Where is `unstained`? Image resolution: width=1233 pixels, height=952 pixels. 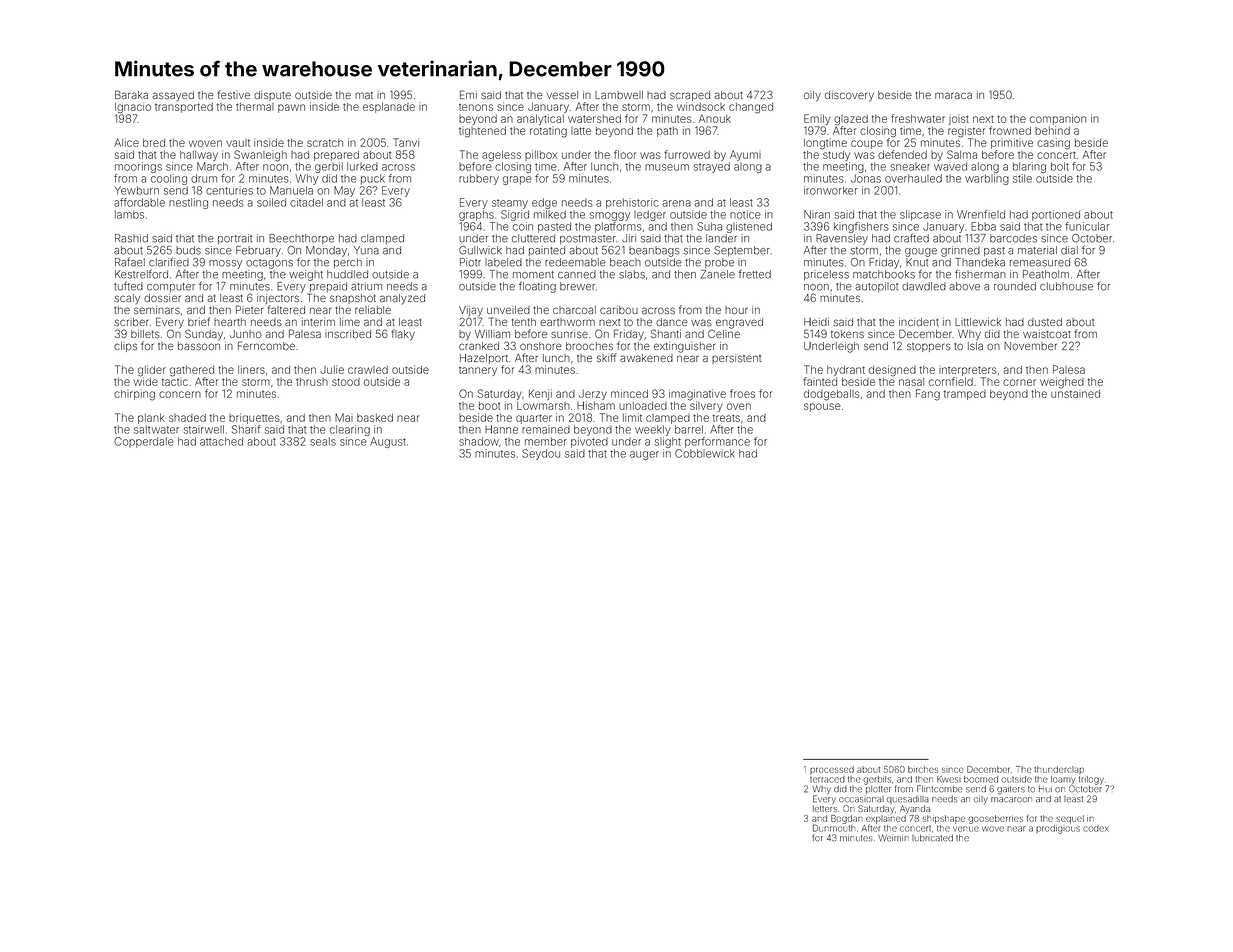 unstained is located at coordinates (1075, 394).
